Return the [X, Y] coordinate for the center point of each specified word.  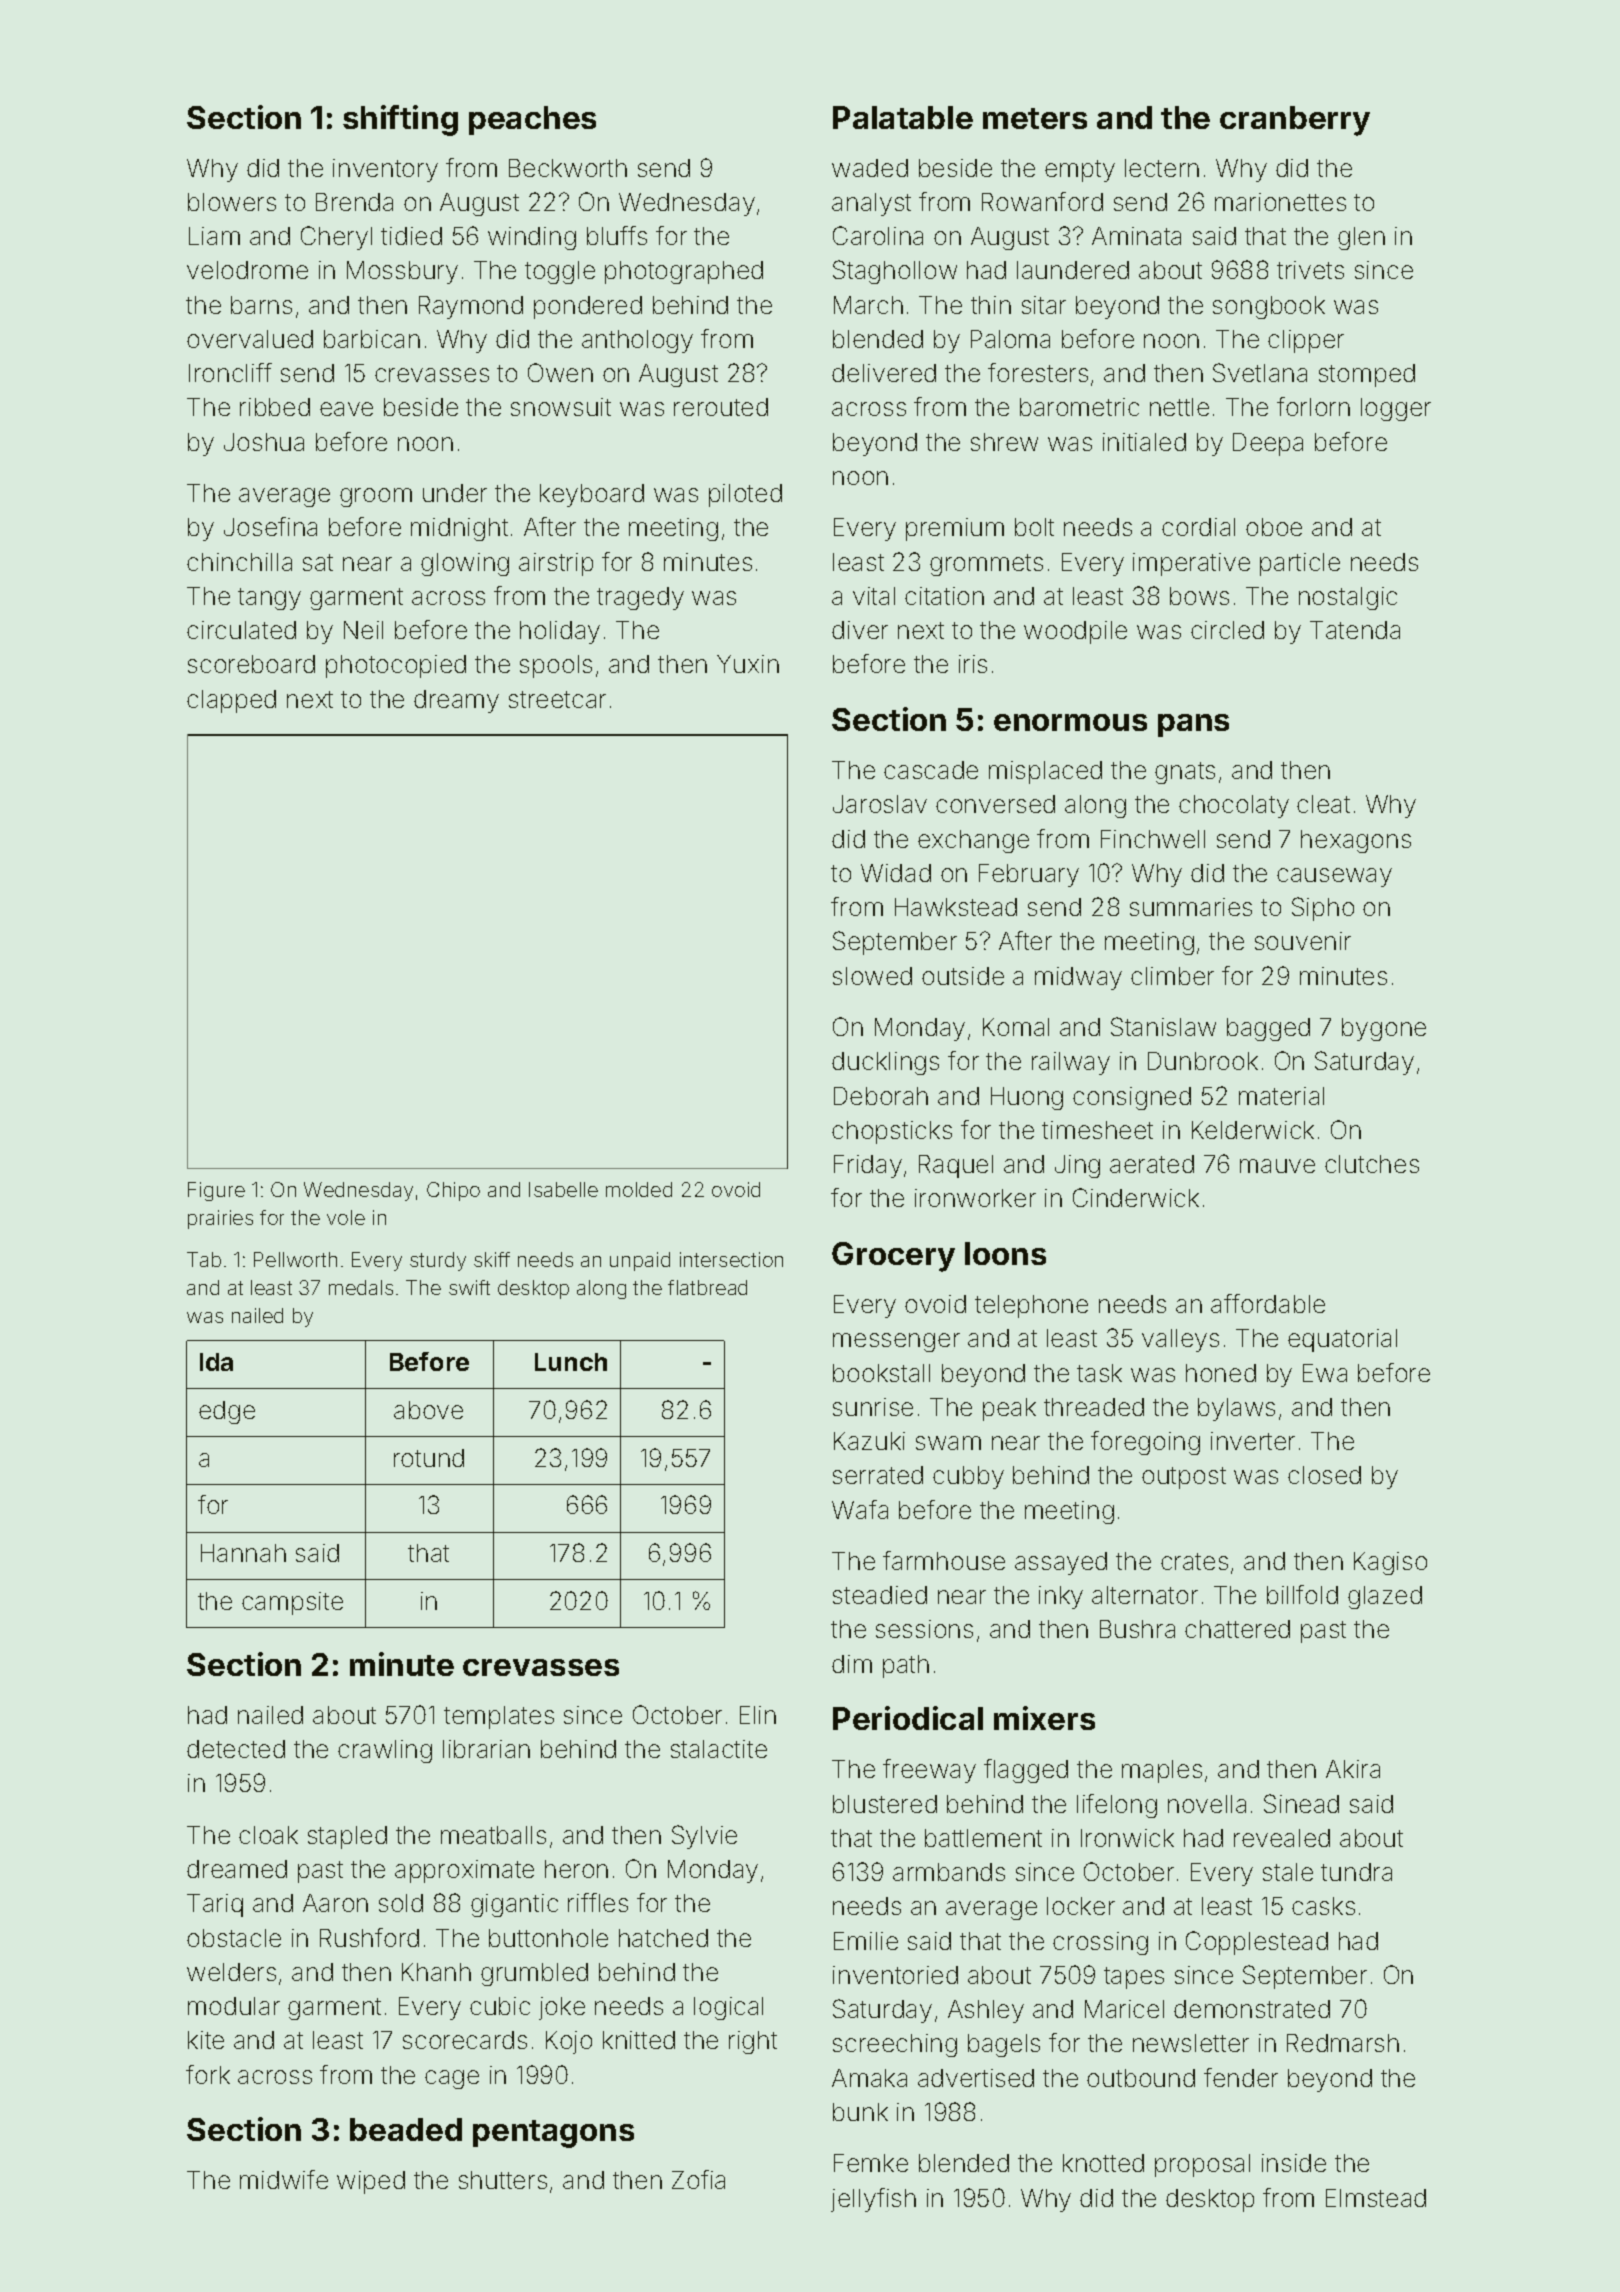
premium [955, 529]
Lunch [571, 1362]
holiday [560, 632]
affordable [1268, 1303]
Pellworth [295, 1259]
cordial [1198, 527]
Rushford [369, 1937]
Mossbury [402, 272]
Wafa [860, 1509]
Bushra [1137, 1629]
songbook [1269, 307]
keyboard [592, 495]
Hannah [243, 1553]
